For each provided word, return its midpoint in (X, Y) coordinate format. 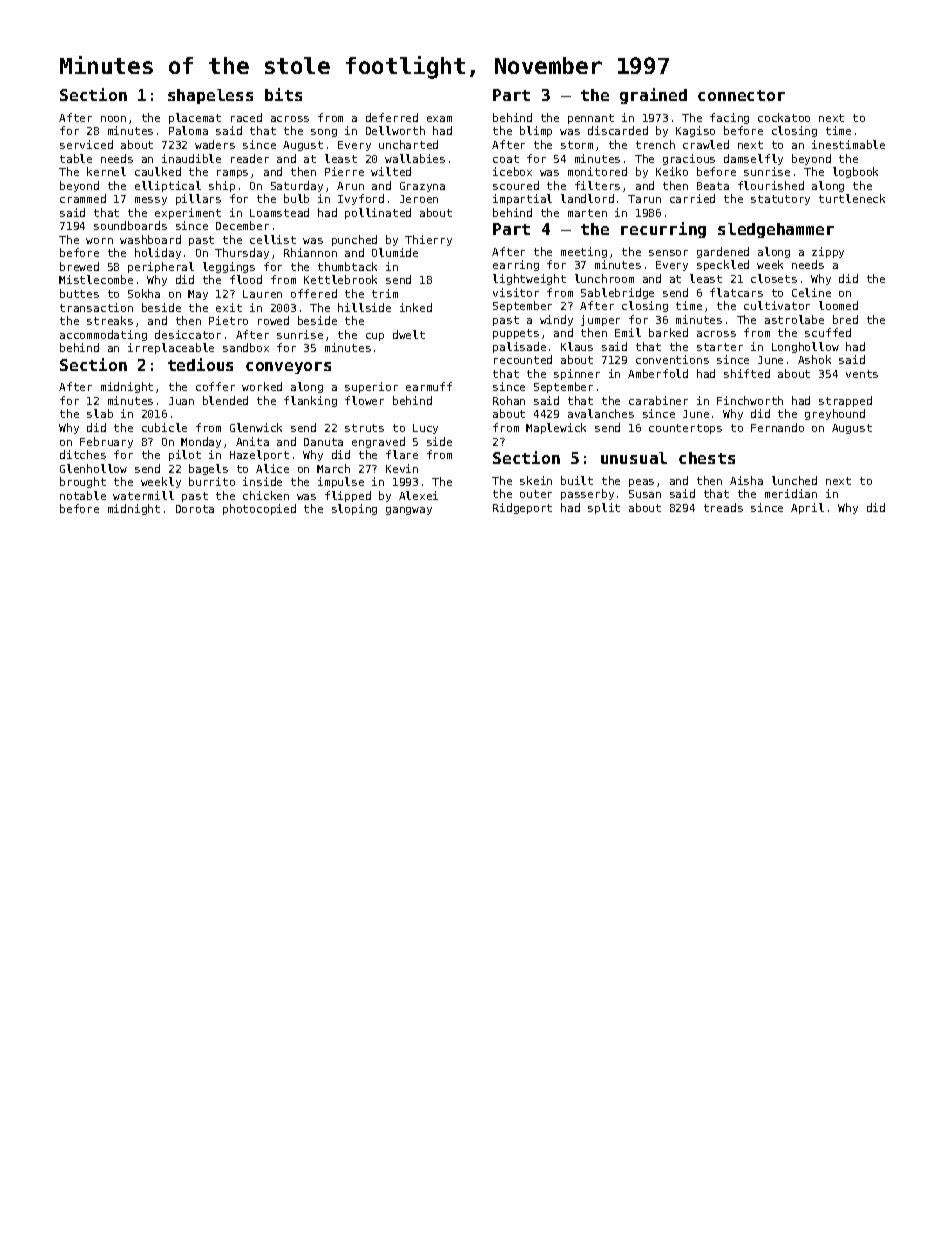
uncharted (408, 144)
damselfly (753, 159)
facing (729, 118)
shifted (747, 373)
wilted (391, 171)
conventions (672, 359)
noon (113, 119)
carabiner (658, 400)
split (604, 508)
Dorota (195, 509)
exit (229, 307)
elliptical (168, 186)
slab (100, 413)
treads (723, 507)
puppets (516, 334)
